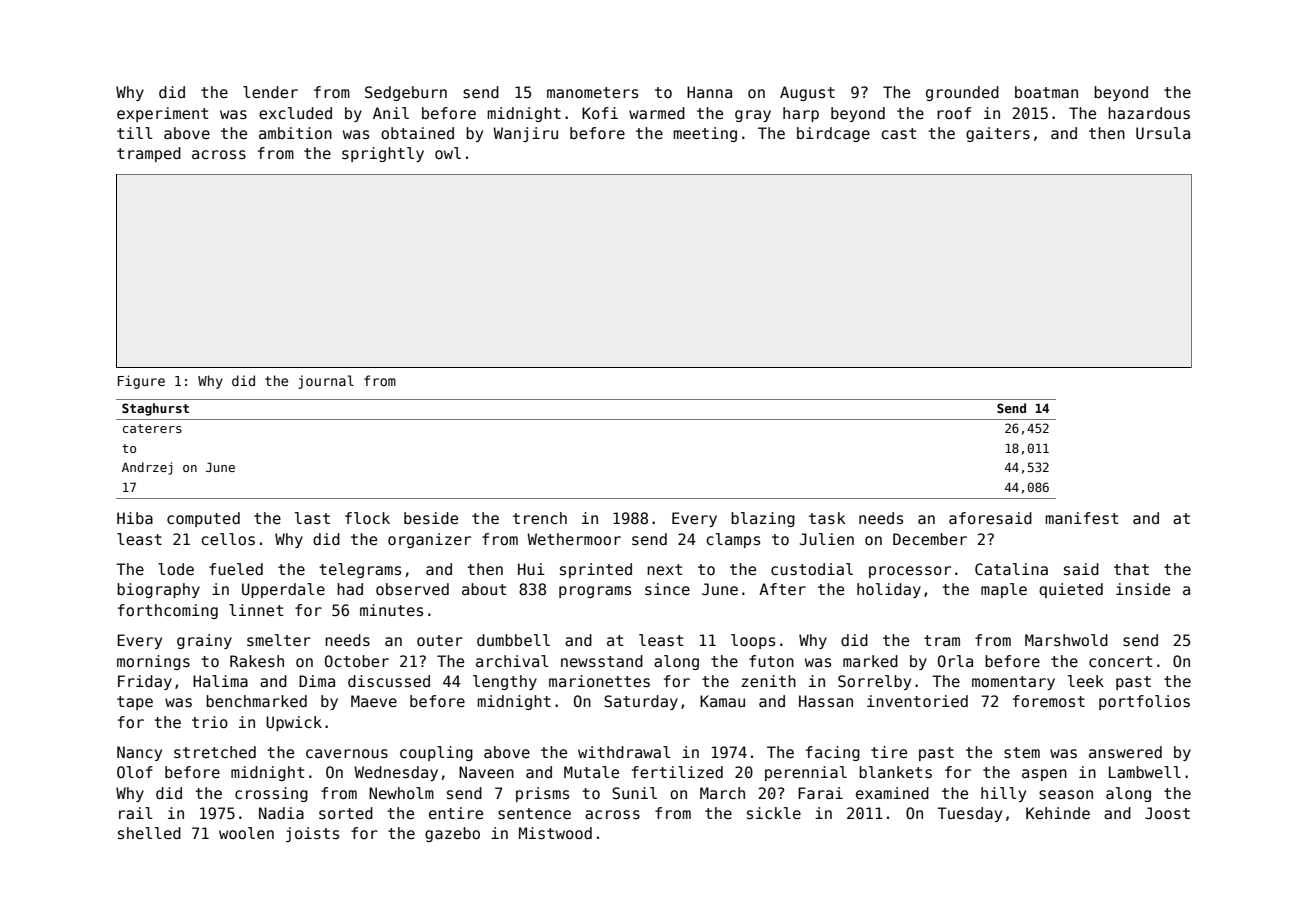 The height and width of the image is (924, 1308). What do you see at coordinates (930, 539) in the image?
I see `December` at bounding box center [930, 539].
